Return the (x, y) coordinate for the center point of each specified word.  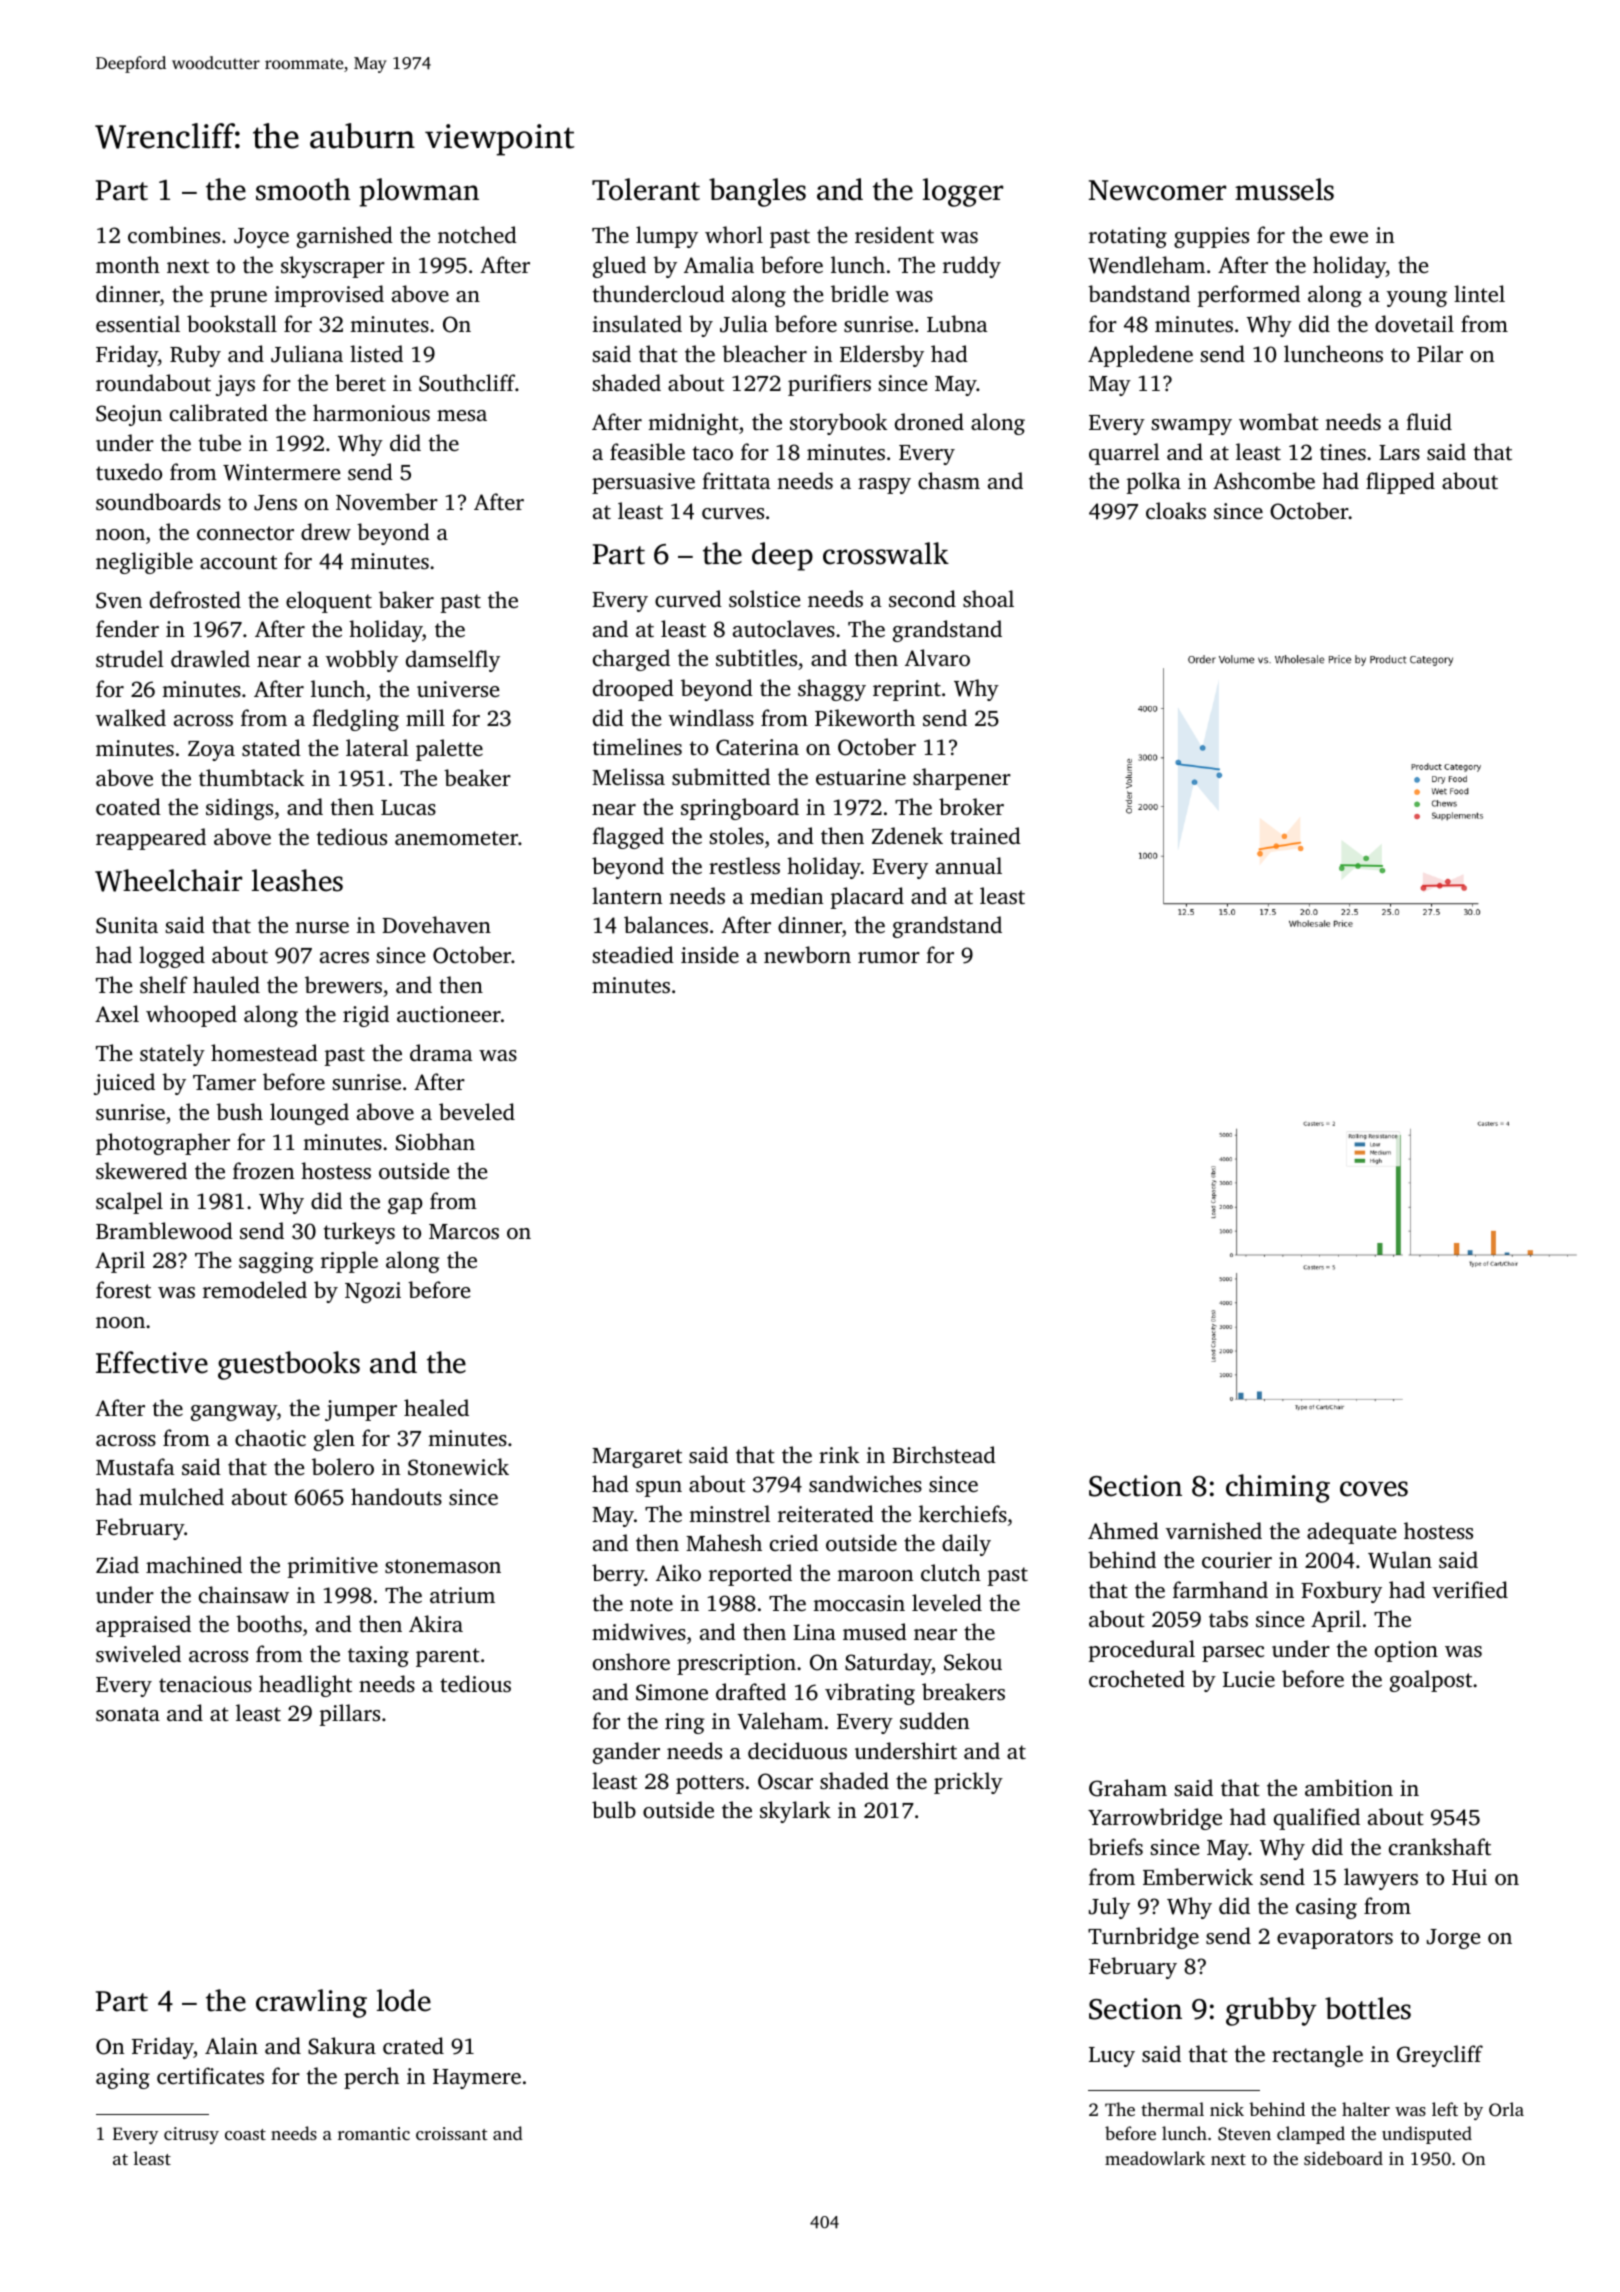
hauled (226, 984)
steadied (633, 954)
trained (985, 835)
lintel (1479, 293)
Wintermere (281, 472)
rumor (889, 957)
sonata (128, 1714)
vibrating (870, 1694)
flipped (1400, 483)
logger (963, 192)
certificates (210, 2075)
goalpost (1431, 1681)
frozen (263, 1170)
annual (969, 865)
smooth (303, 189)
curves (733, 513)
